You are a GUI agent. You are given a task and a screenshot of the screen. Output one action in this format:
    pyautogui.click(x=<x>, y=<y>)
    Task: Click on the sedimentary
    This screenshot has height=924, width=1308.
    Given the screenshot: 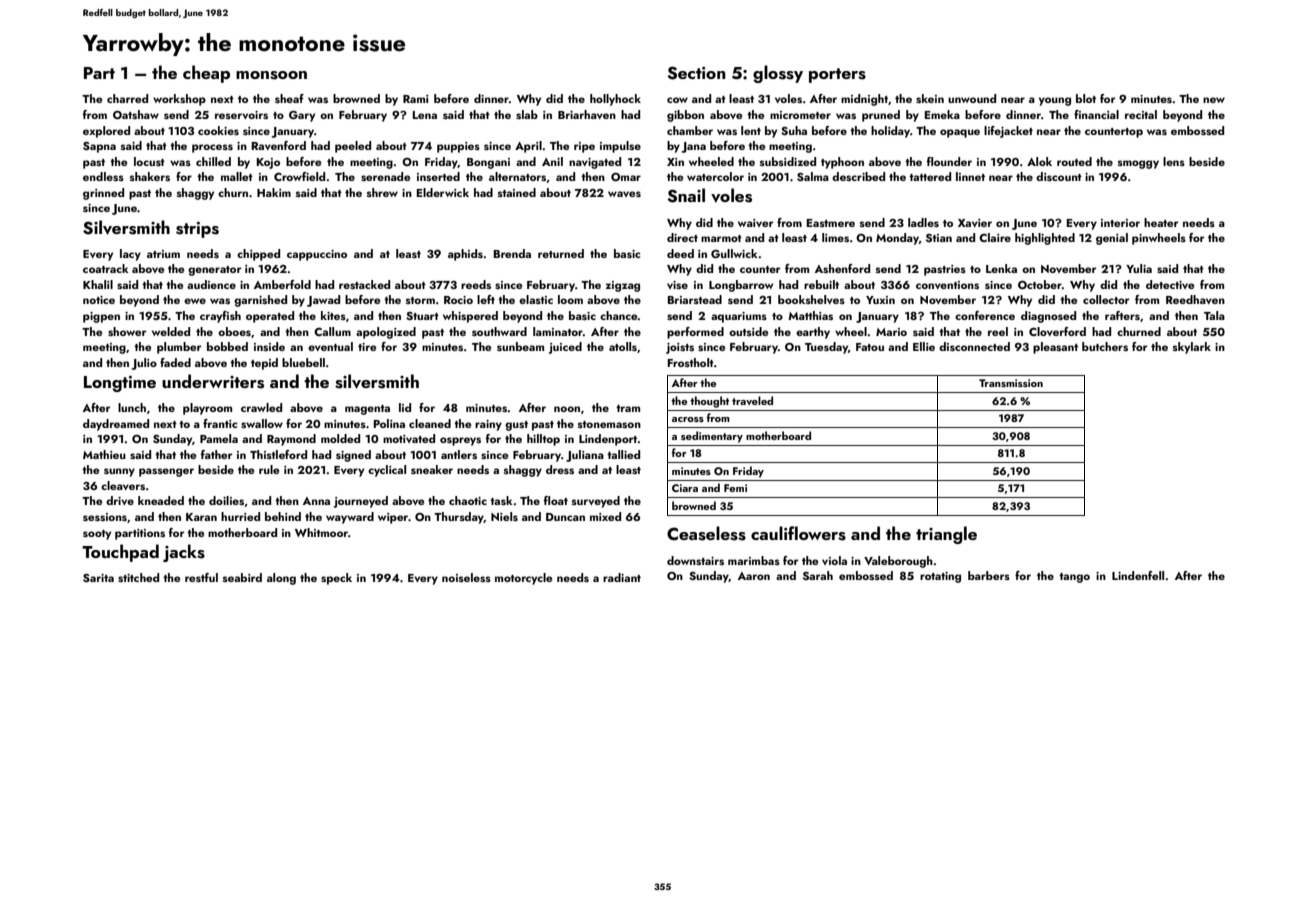 What is the action you would take?
    pyautogui.click(x=712, y=437)
